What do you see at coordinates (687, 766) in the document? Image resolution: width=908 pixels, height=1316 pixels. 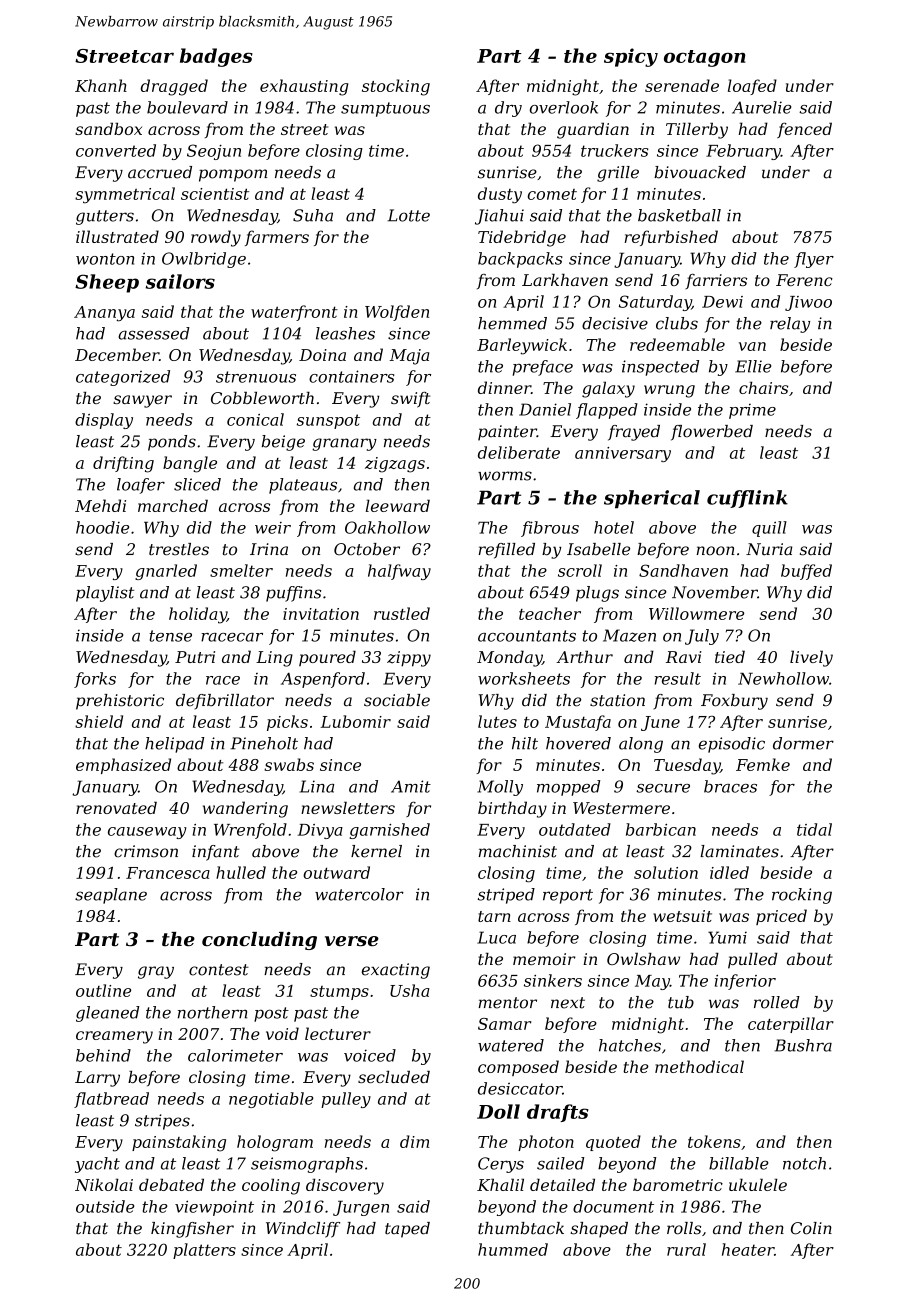 I see `Tuesday` at bounding box center [687, 766].
